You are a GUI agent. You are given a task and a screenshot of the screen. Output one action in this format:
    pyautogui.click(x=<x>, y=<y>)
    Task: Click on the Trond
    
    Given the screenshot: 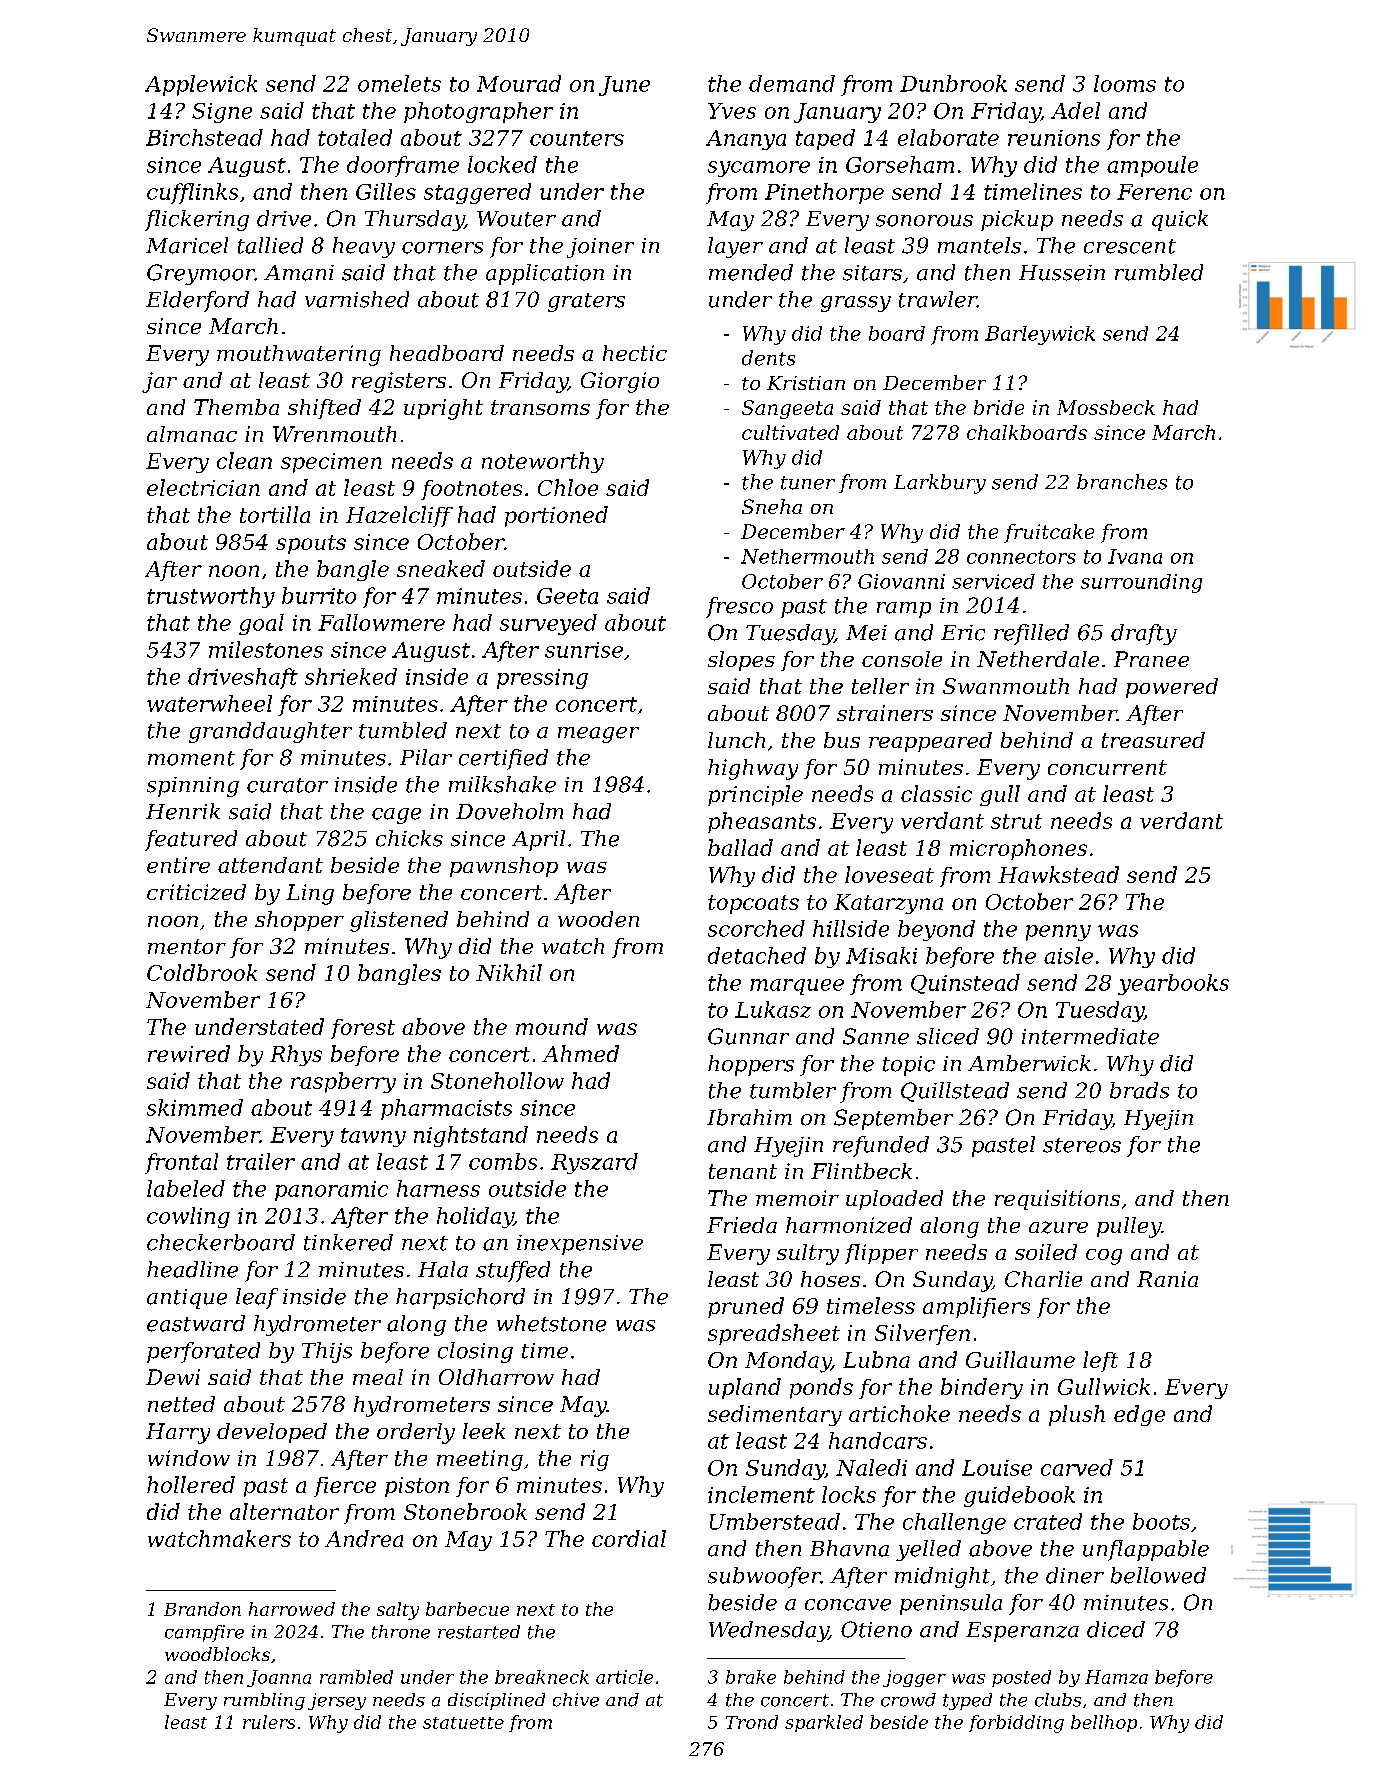 What is the action you would take?
    pyautogui.click(x=752, y=1722)
